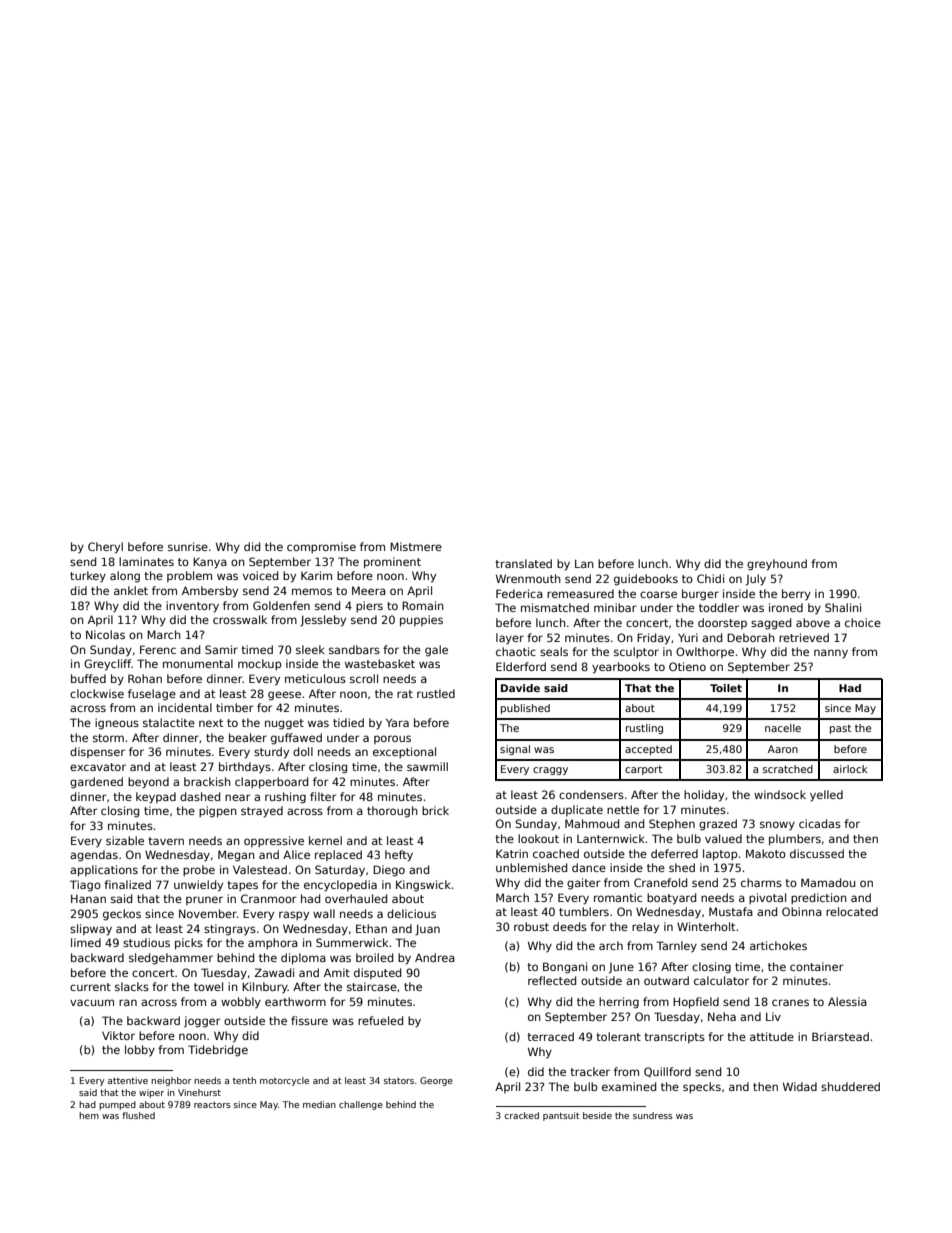 The image size is (952, 1233). I want to click on Katrin, so click(512, 853).
